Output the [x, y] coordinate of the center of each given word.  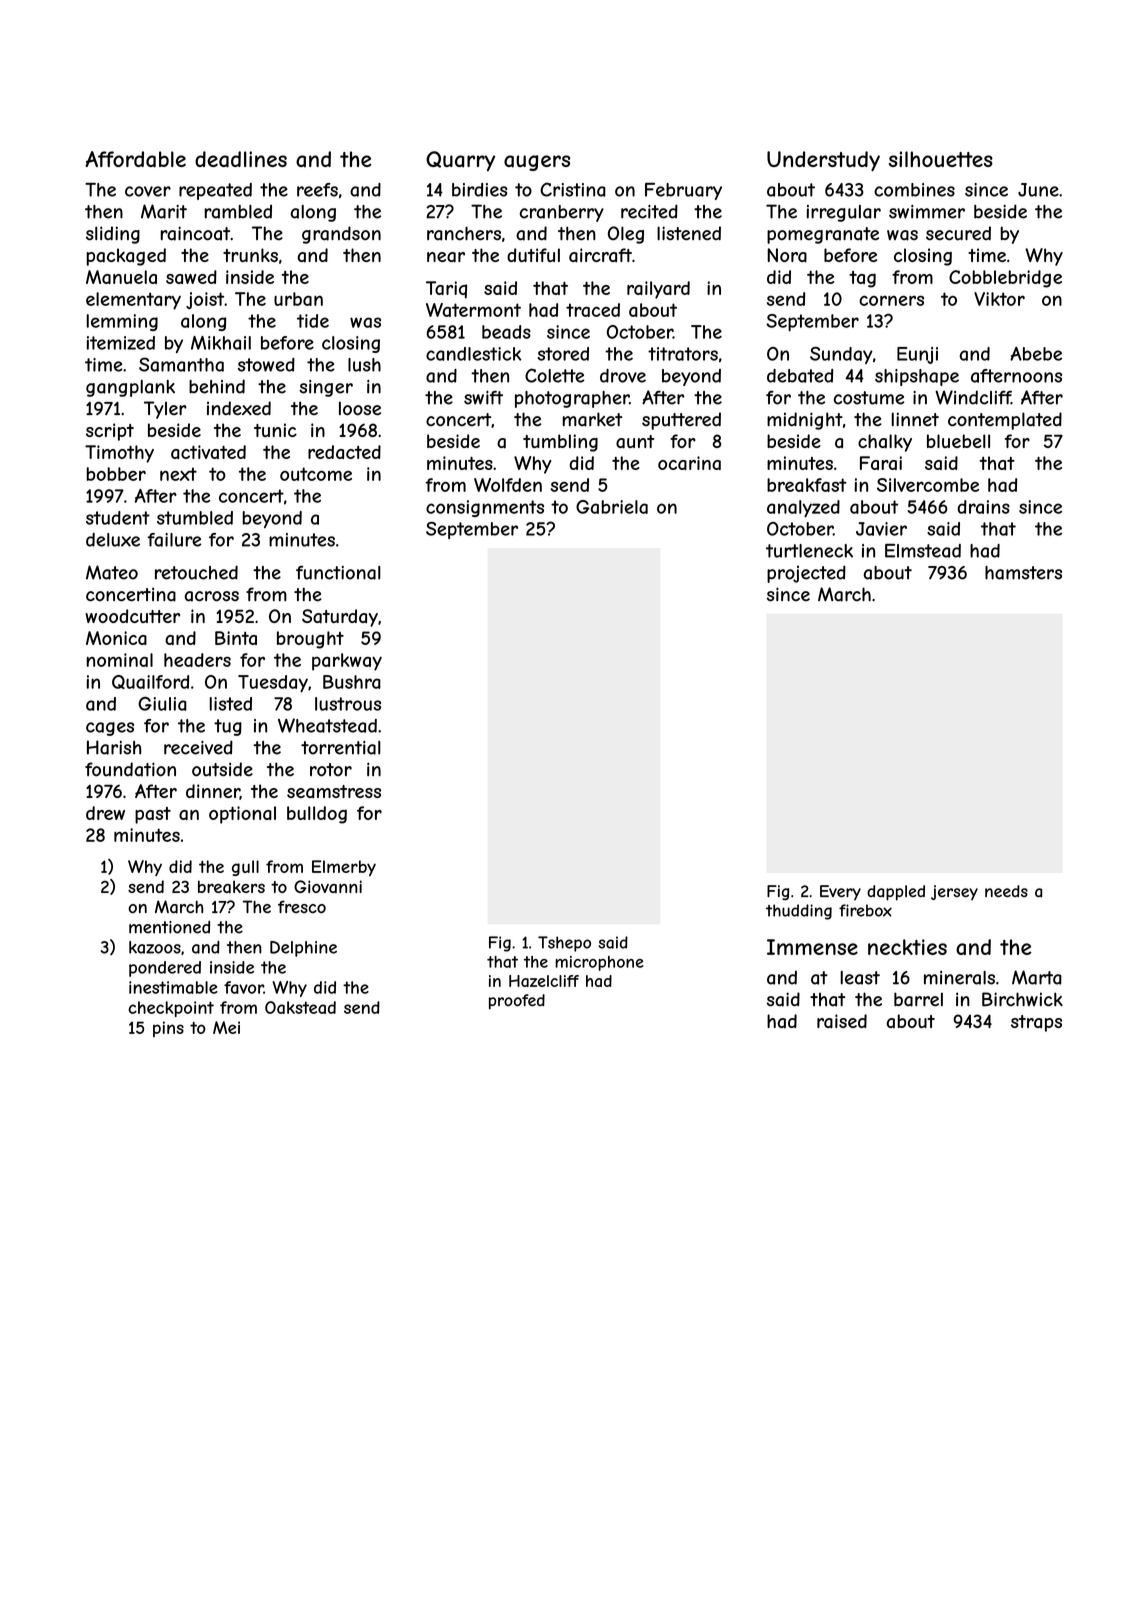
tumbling [560, 443]
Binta [236, 638]
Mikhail [221, 343]
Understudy [823, 161]
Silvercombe [928, 485]
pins [168, 1029]
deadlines [241, 159]
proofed [517, 1002]
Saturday [340, 618]
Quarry [460, 161]
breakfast [807, 485]
